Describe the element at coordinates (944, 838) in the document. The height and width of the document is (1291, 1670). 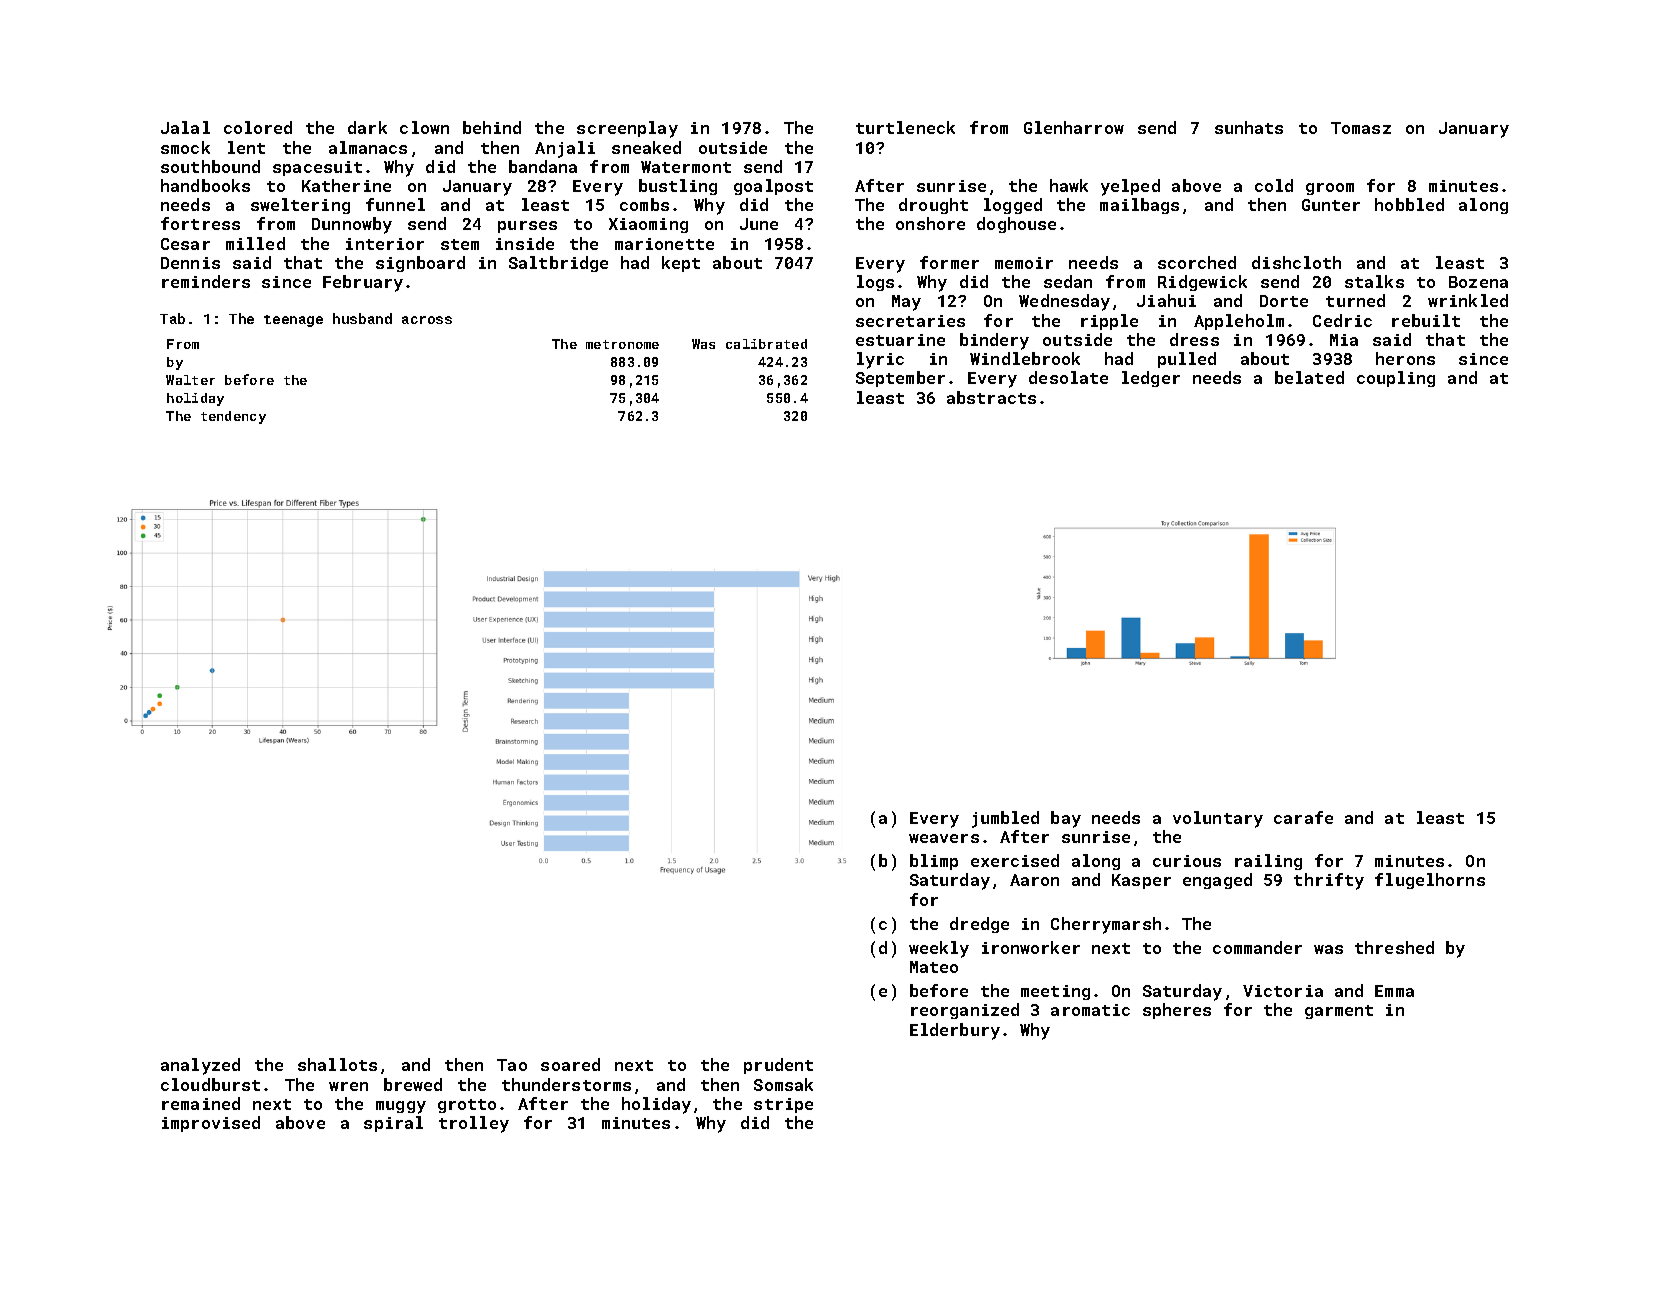
I see `weavers` at that location.
